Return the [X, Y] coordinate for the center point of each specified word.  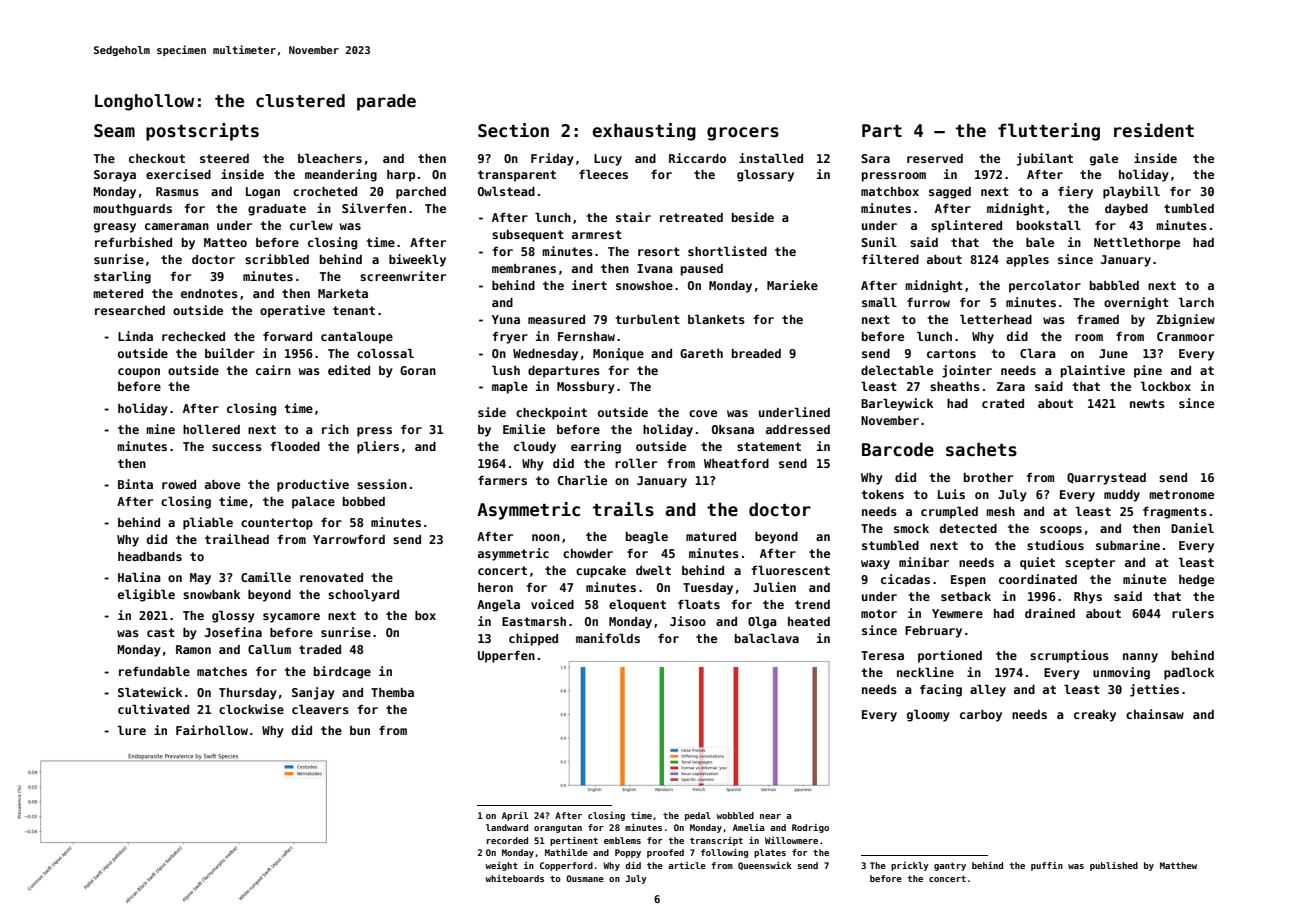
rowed [179, 484]
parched [421, 193]
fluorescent [790, 570]
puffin [1047, 866]
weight [501, 866]
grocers [743, 134]
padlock [1189, 674]
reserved [935, 158]
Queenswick [765, 866]
